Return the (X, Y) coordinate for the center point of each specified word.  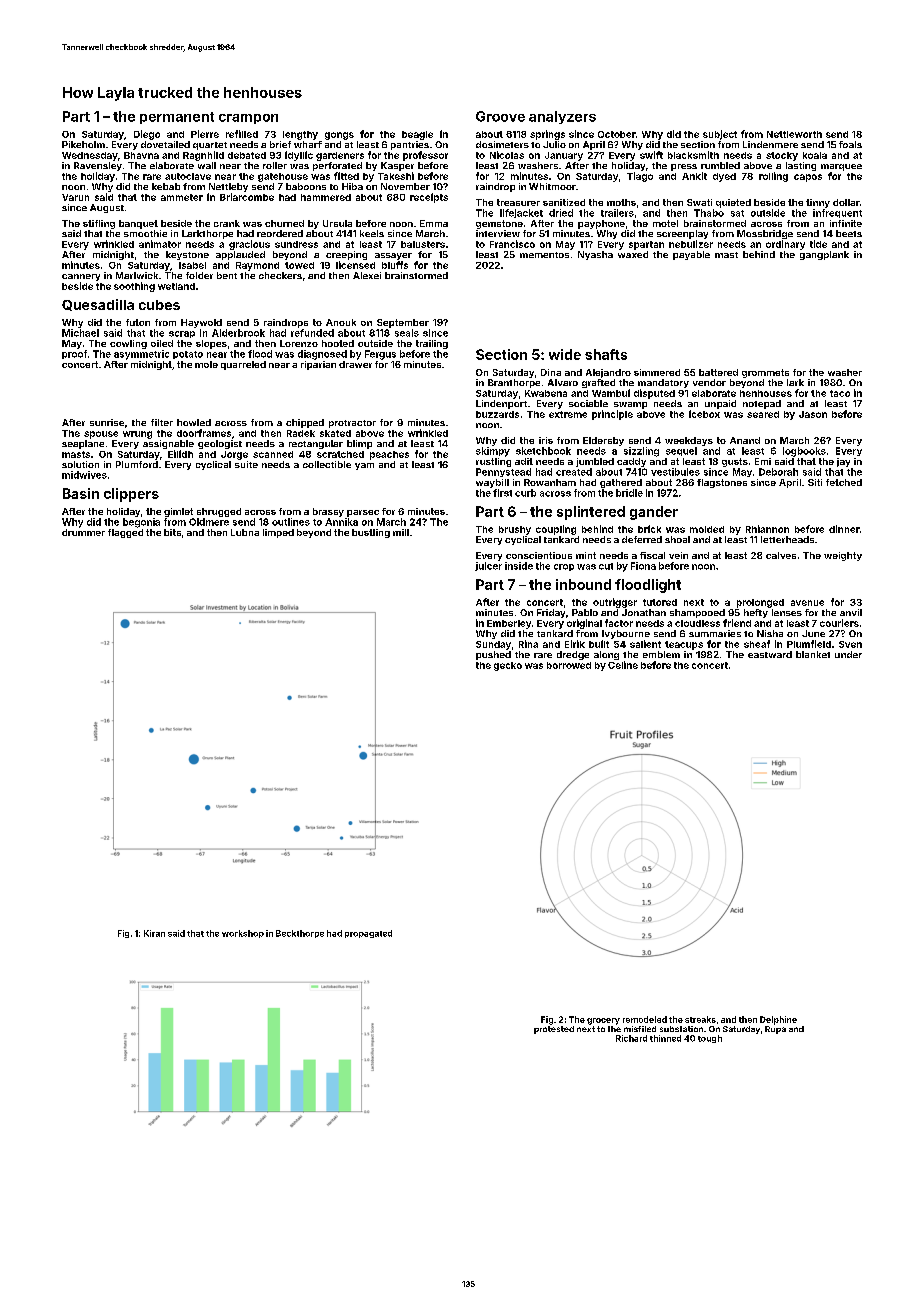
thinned (665, 1038)
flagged (125, 533)
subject (720, 135)
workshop (243, 934)
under (848, 654)
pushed (493, 655)
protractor (352, 424)
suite (246, 464)
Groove (500, 116)
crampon (248, 119)
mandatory (663, 383)
